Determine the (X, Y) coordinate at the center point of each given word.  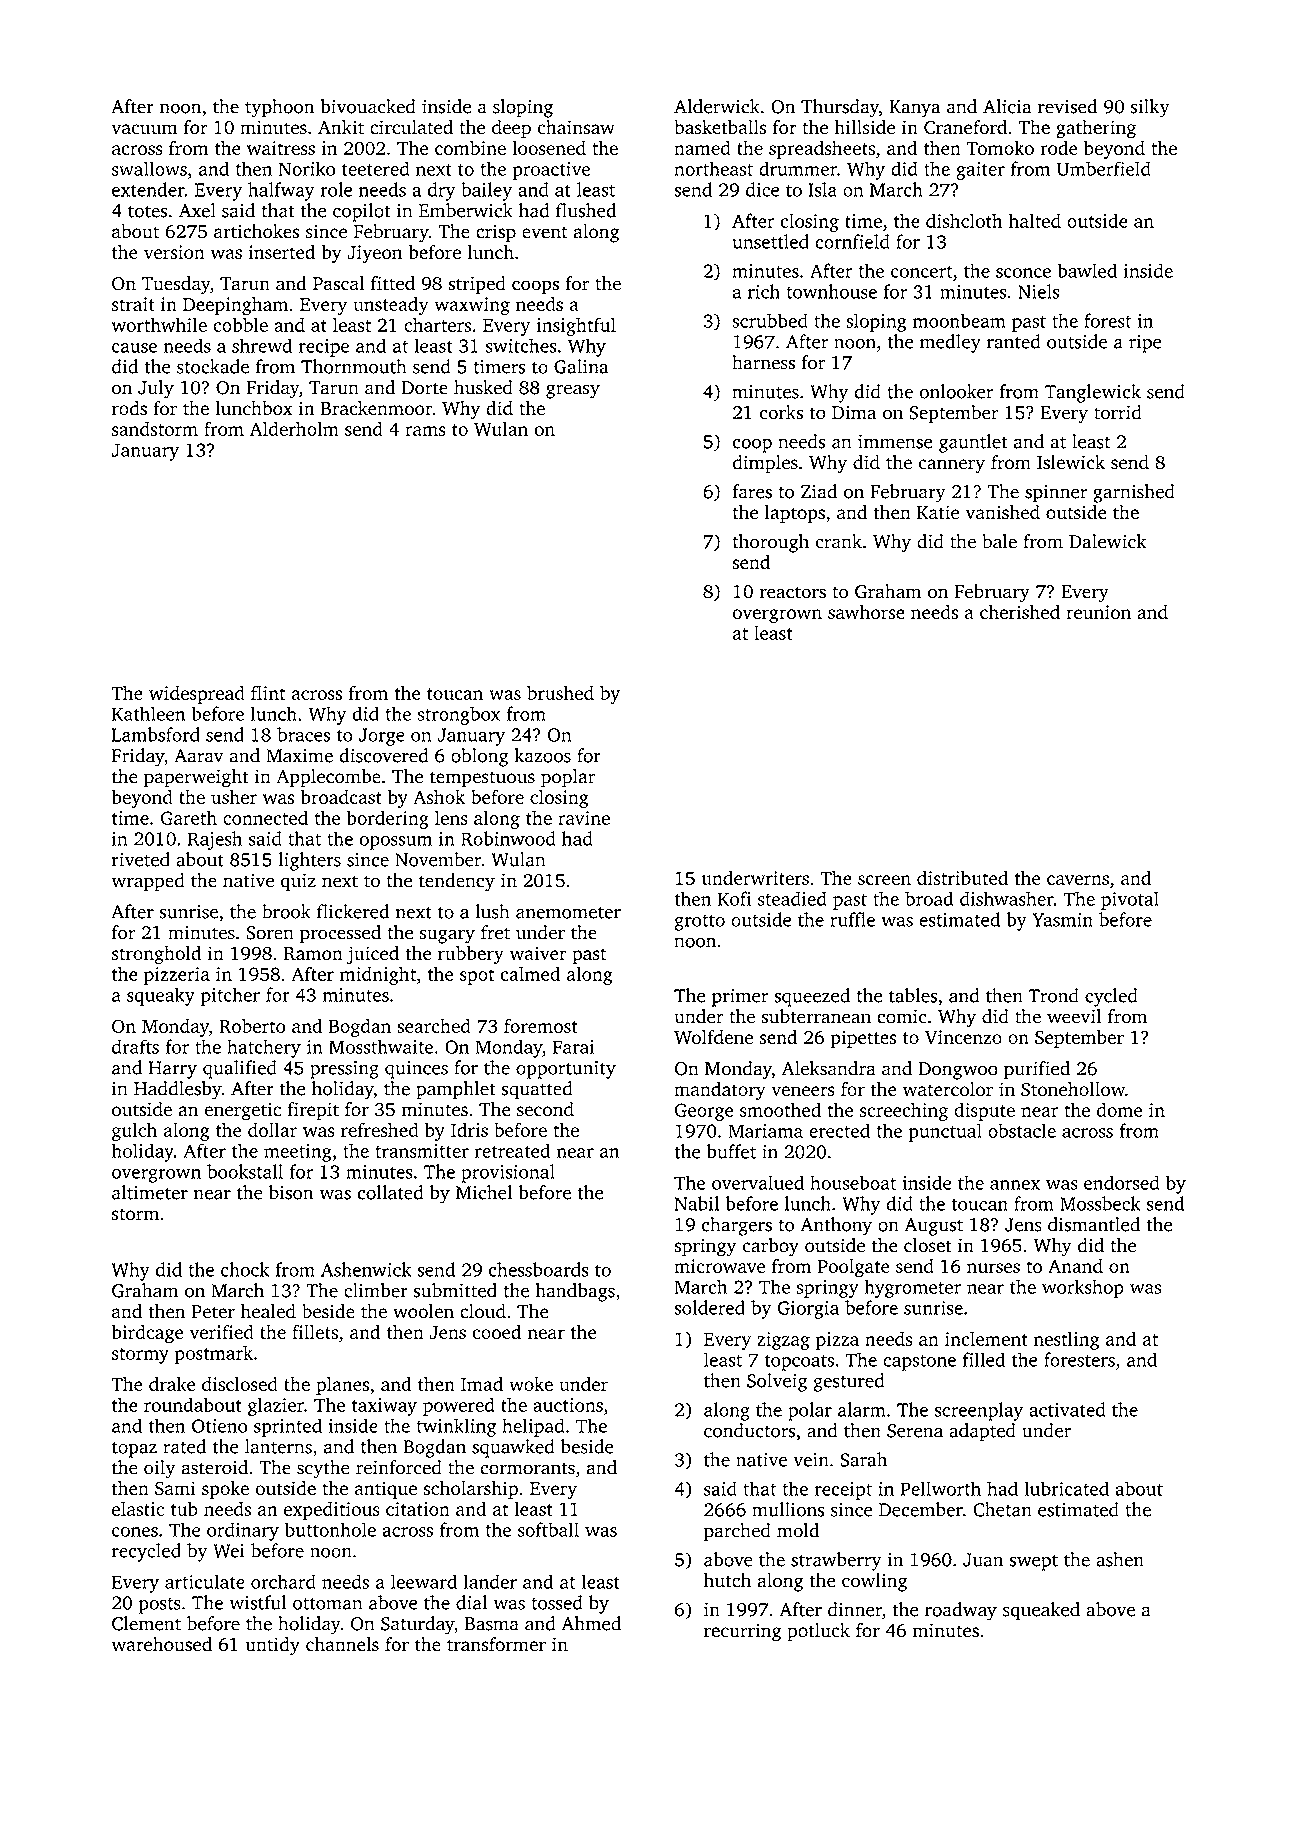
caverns (1078, 880)
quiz (298, 882)
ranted (1014, 341)
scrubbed (770, 320)
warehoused (161, 1644)
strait (133, 304)
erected (839, 1130)
